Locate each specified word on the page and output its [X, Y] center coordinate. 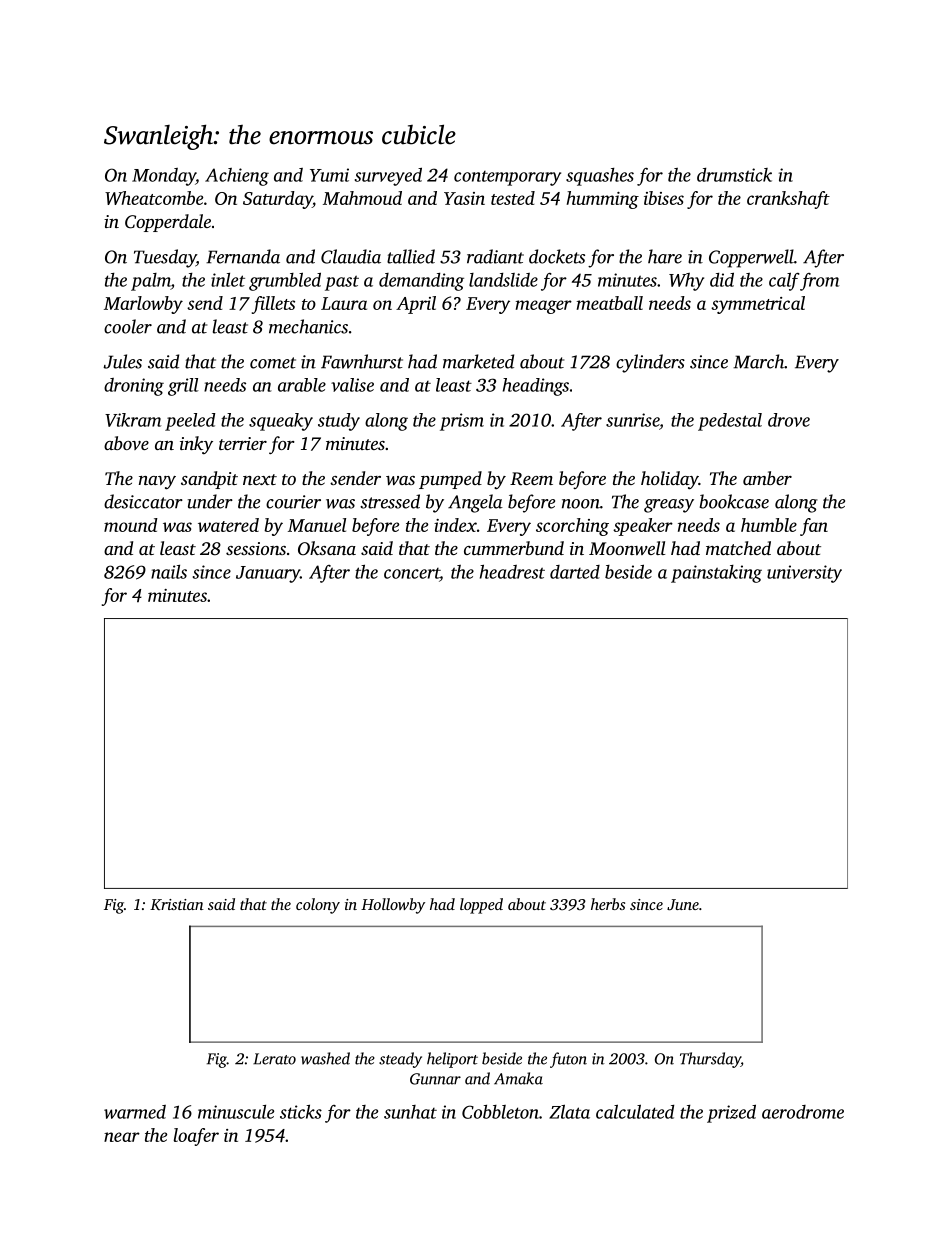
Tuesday [165, 258]
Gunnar [435, 1079]
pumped [450, 480]
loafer [196, 1137]
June [683, 904]
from [819, 282]
